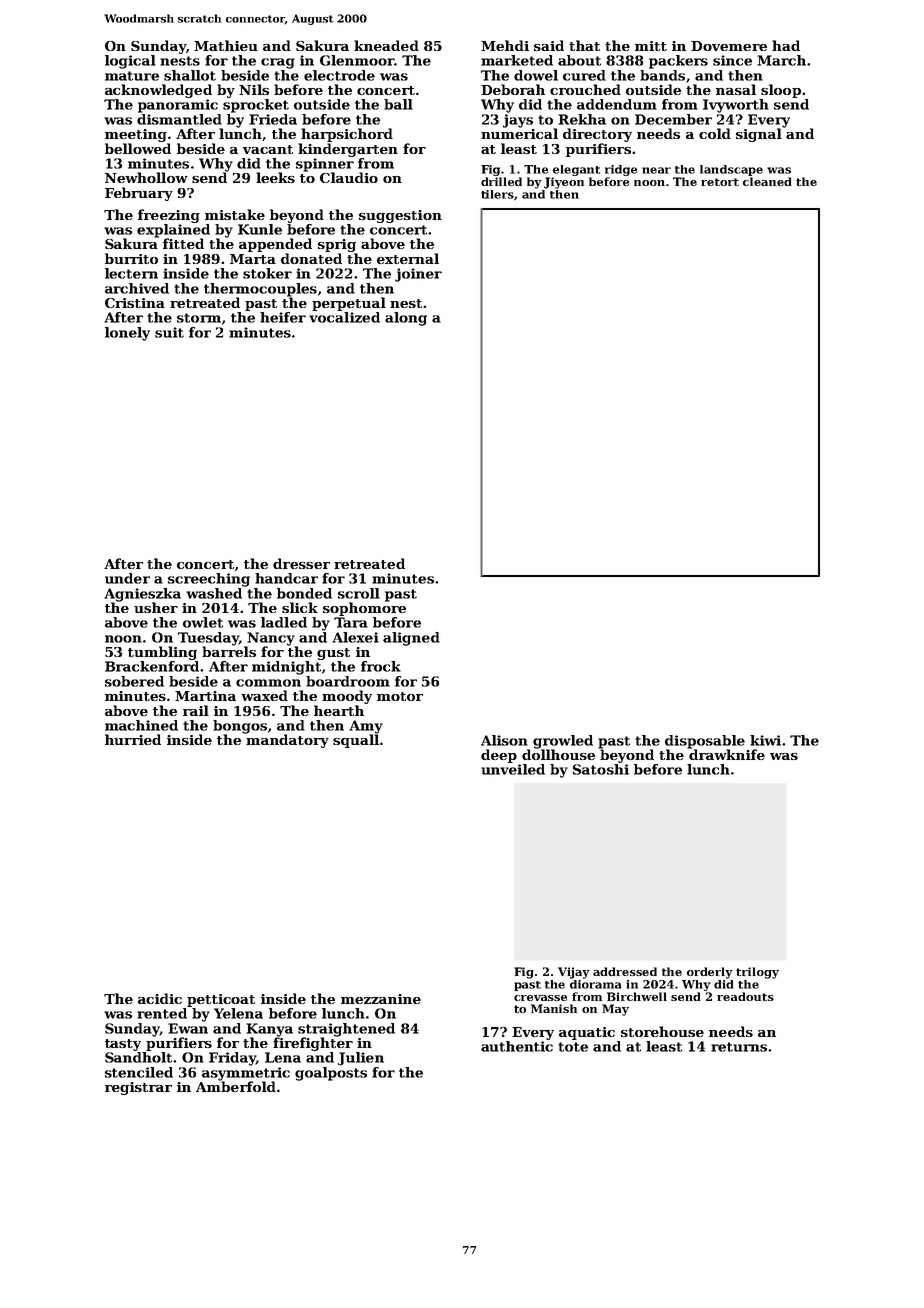 This image has width=924, height=1308. Describe the element at coordinates (406, 319) in the image. I see `along` at that location.
